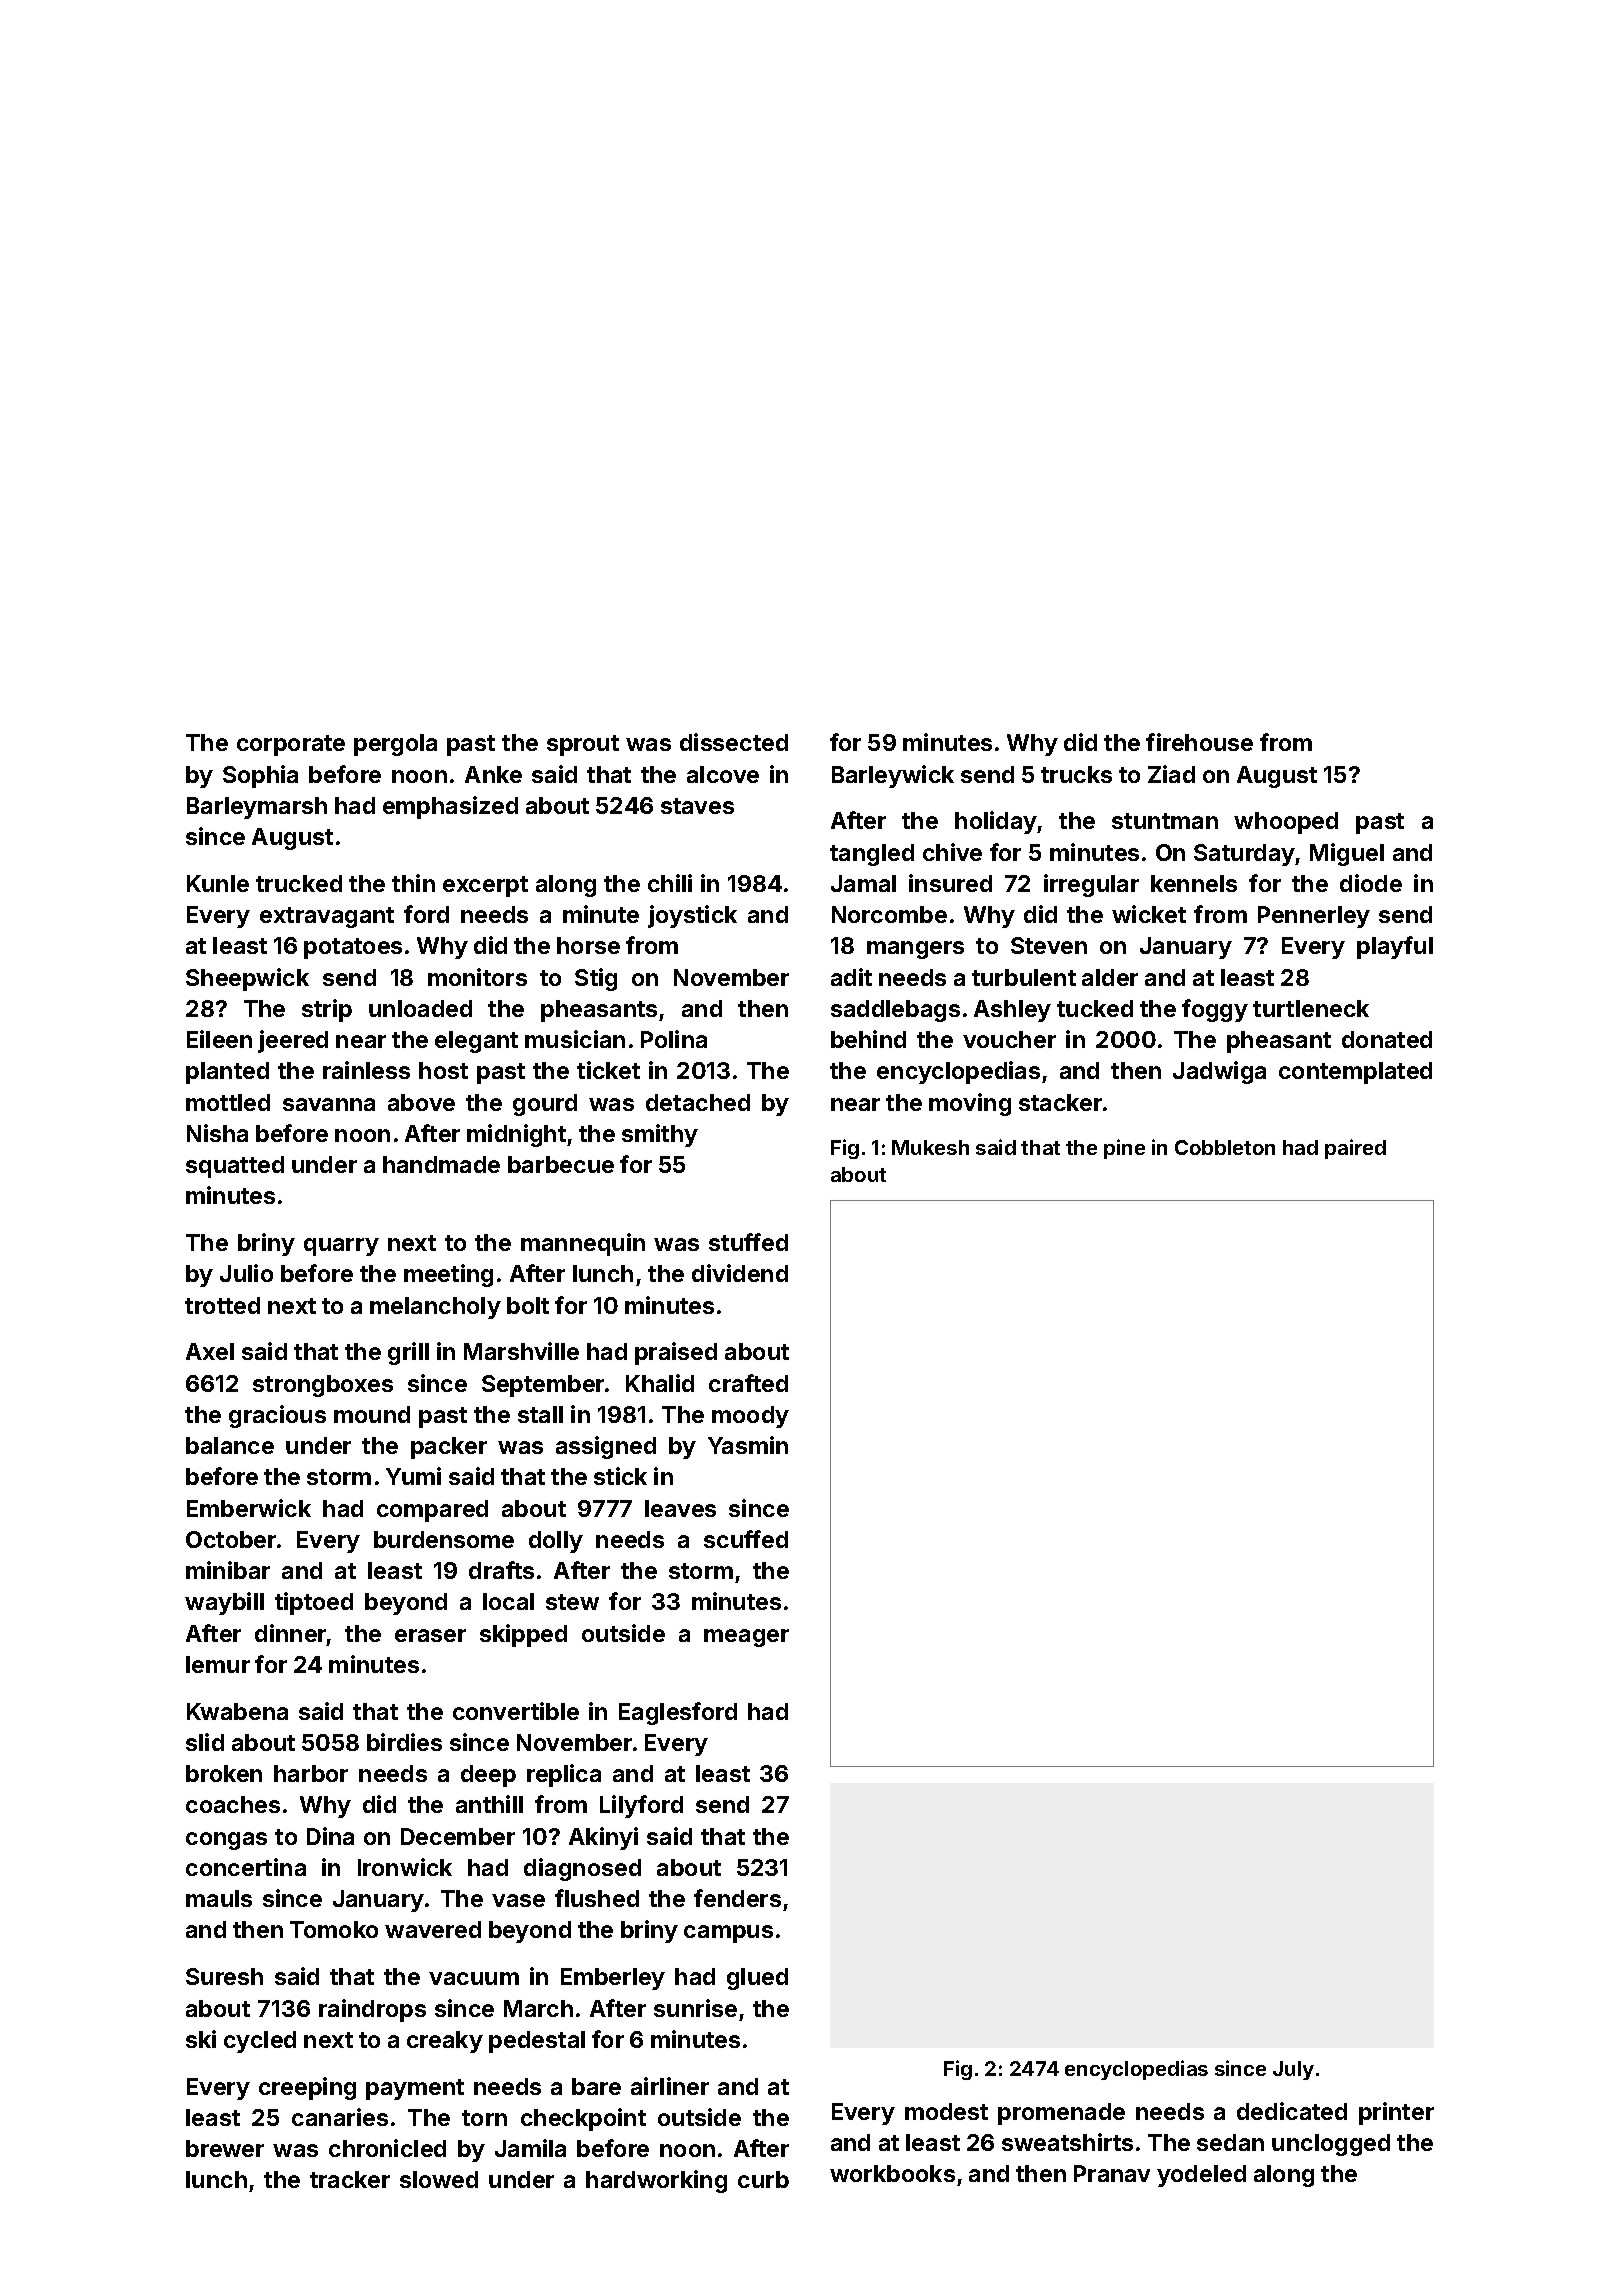 The height and width of the document is (2292, 1620). Describe the element at coordinates (432, 1511) in the document. I see `compared` at that location.
